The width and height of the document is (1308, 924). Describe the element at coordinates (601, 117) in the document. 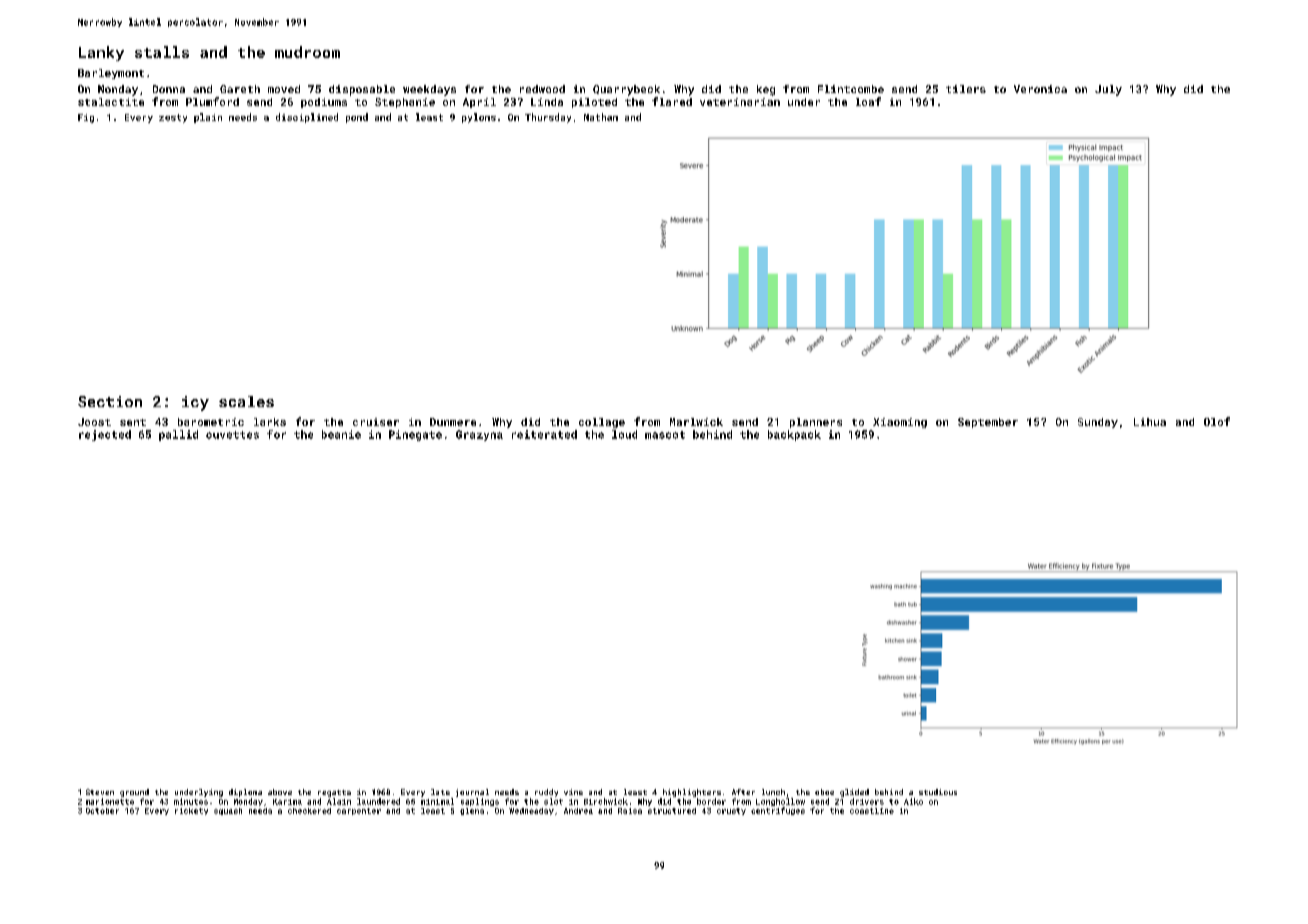

I see `Nathan` at that location.
